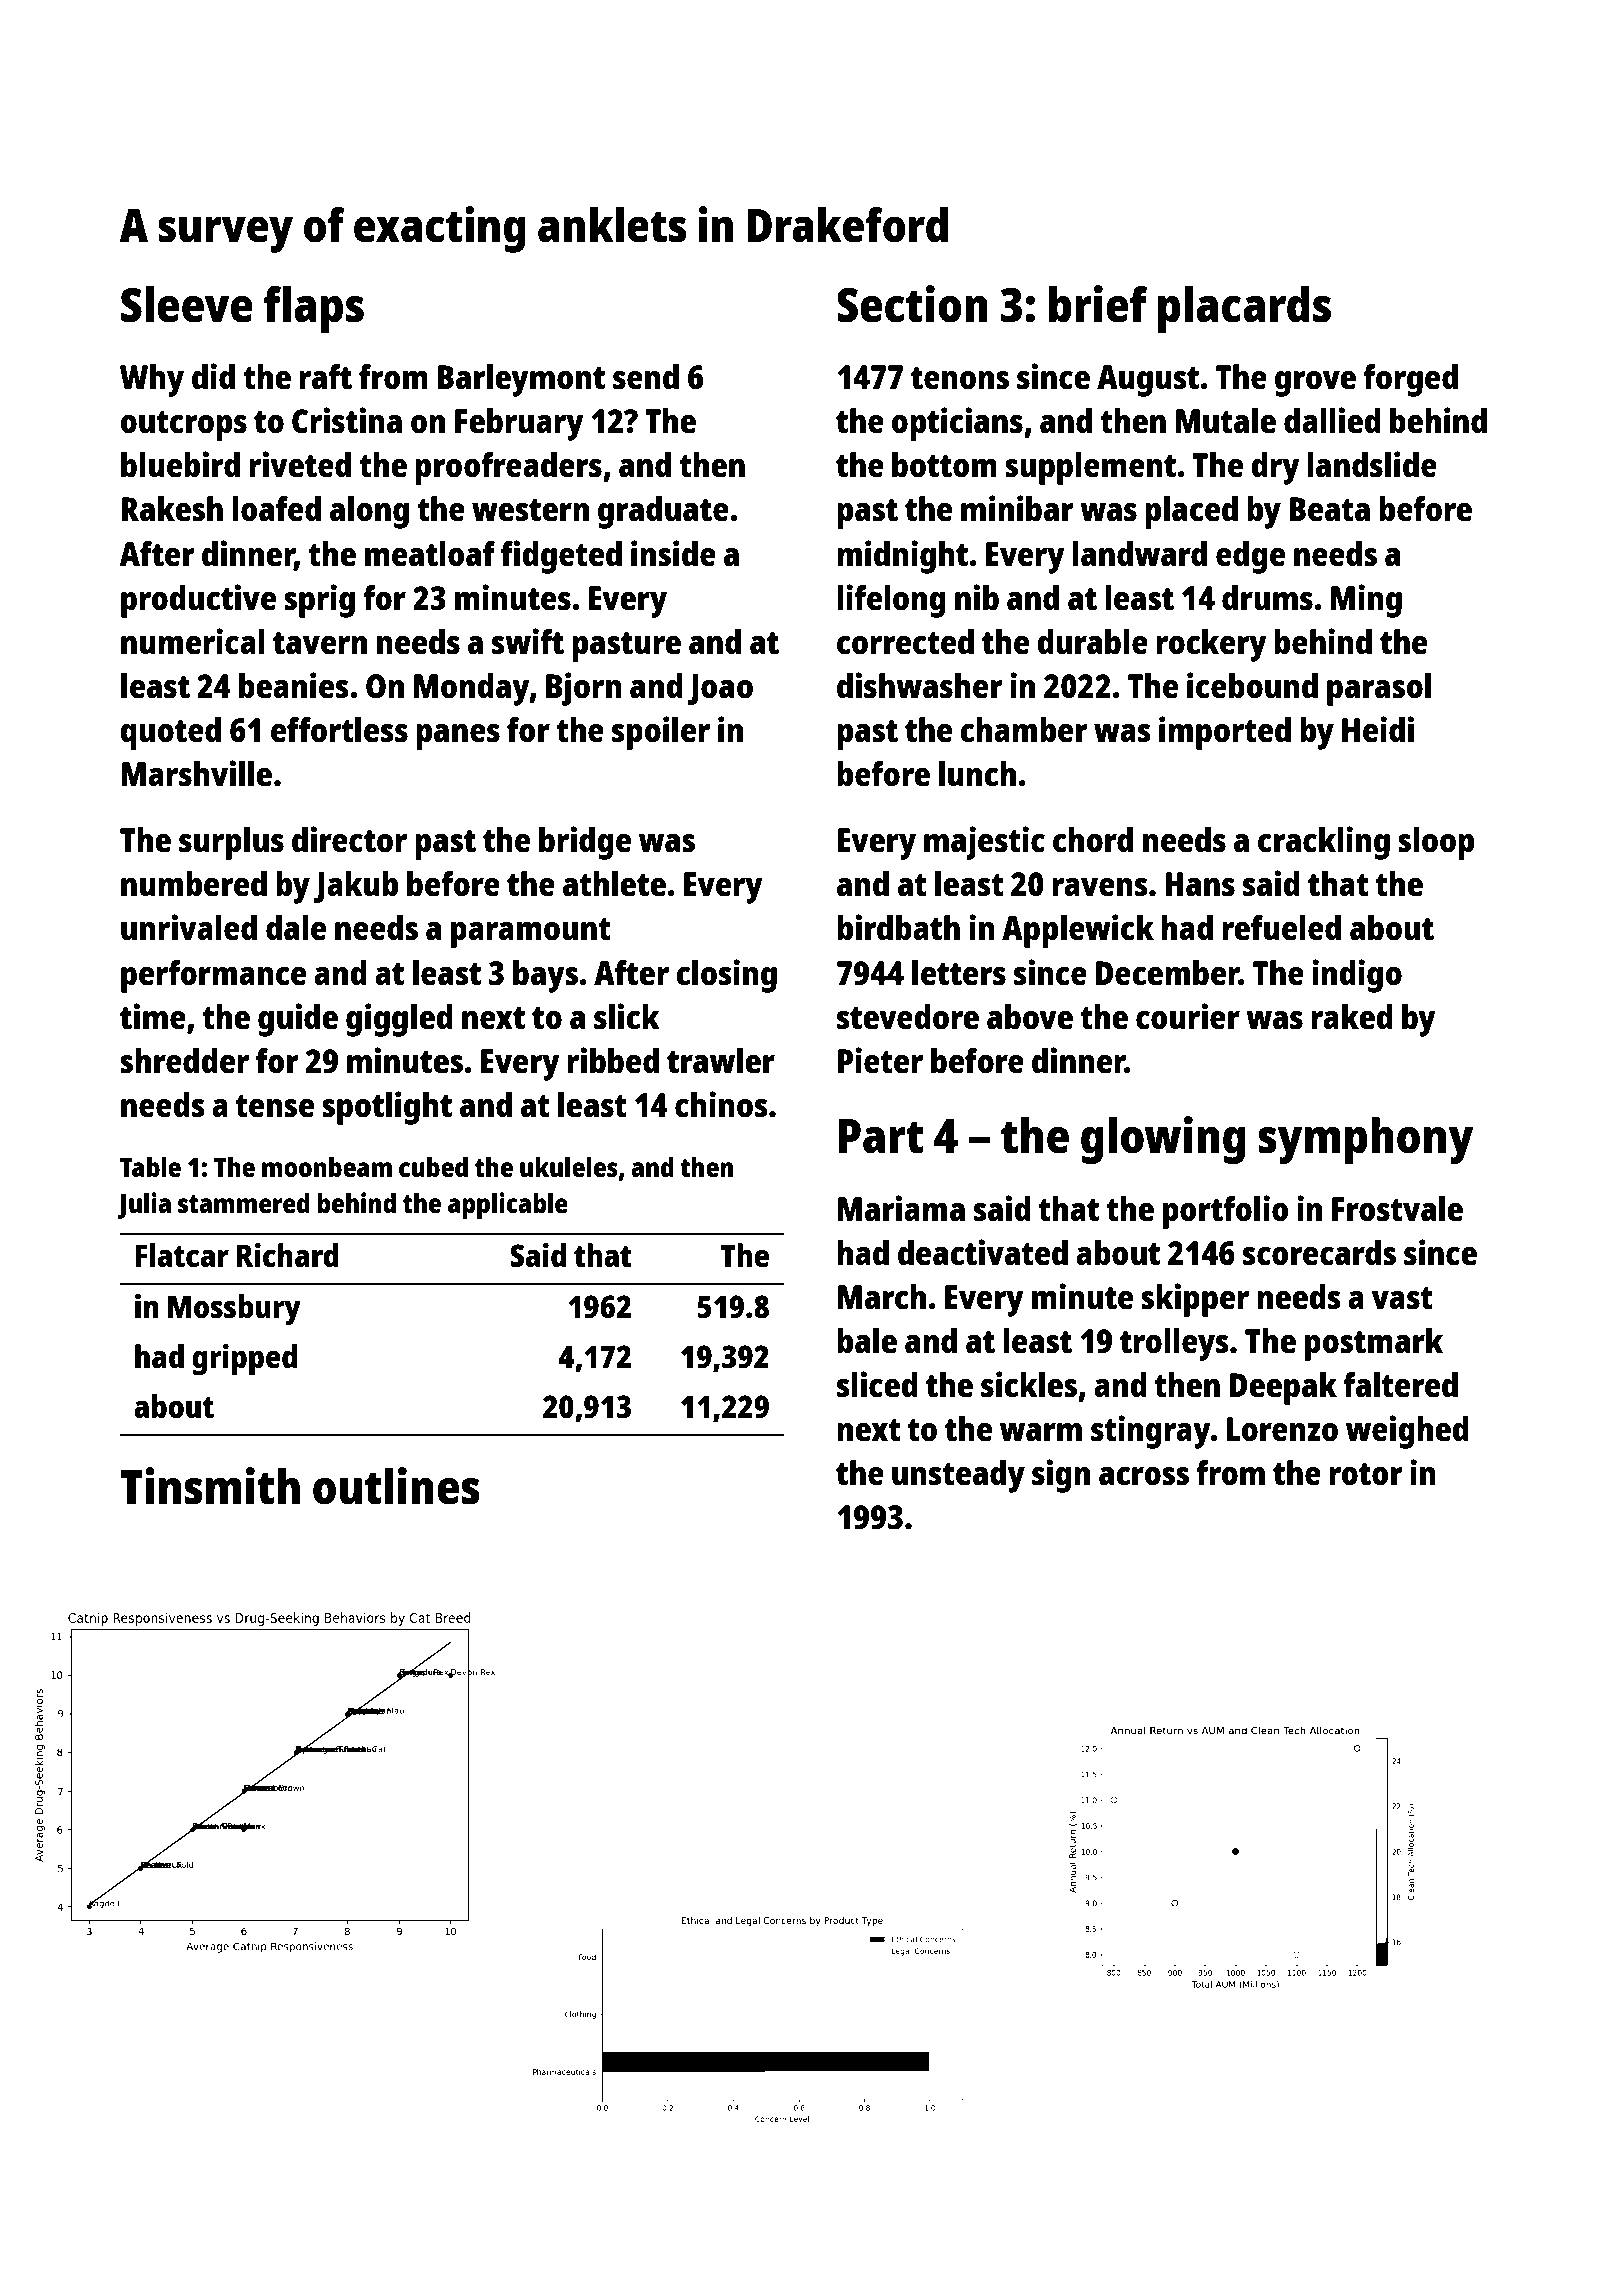 This image has width=1620, height=2292. What do you see at coordinates (1397, 1209) in the image?
I see `Frostvale` at bounding box center [1397, 1209].
